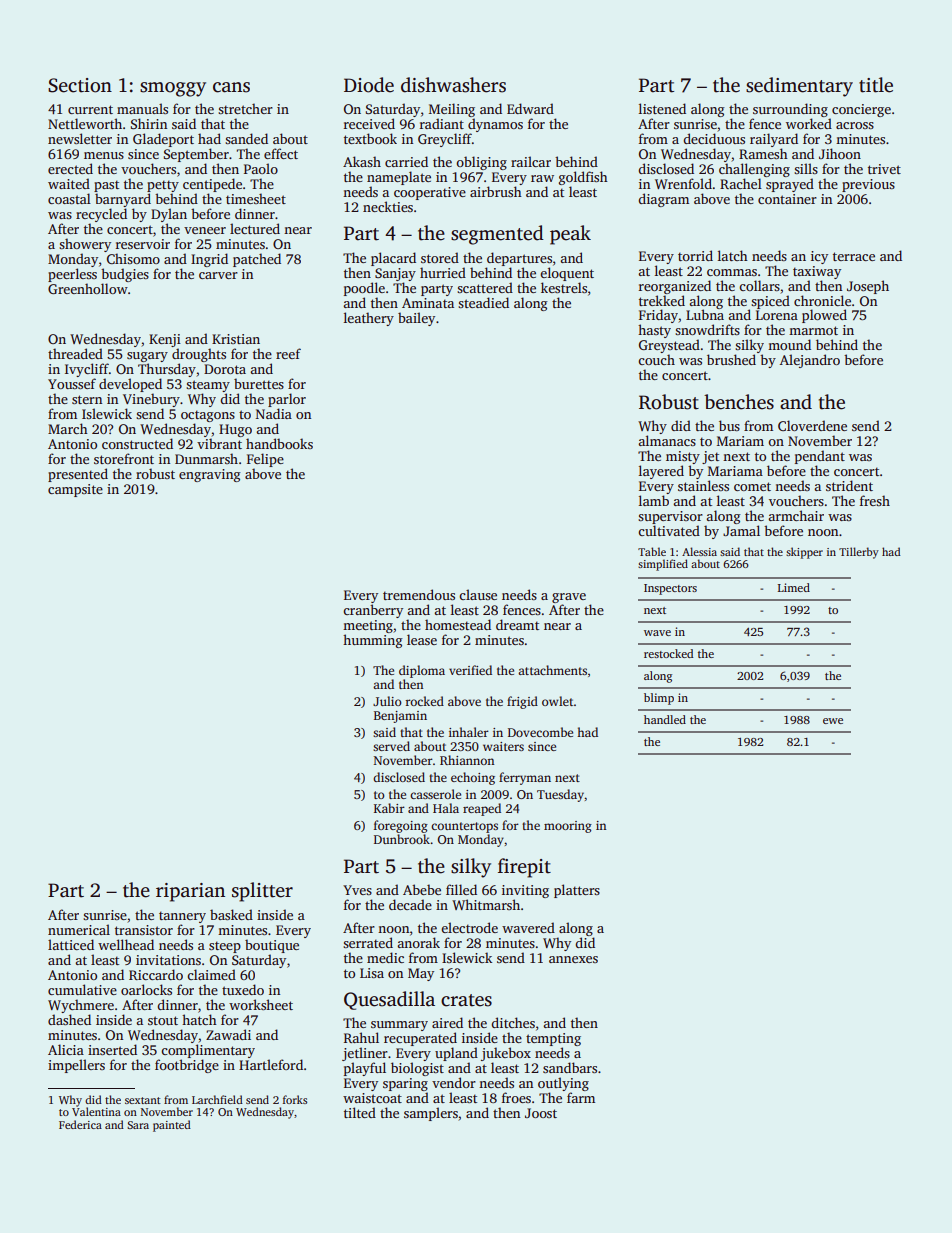  Describe the element at coordinates (573, 959) in the document. I see `annexes` at that location.
